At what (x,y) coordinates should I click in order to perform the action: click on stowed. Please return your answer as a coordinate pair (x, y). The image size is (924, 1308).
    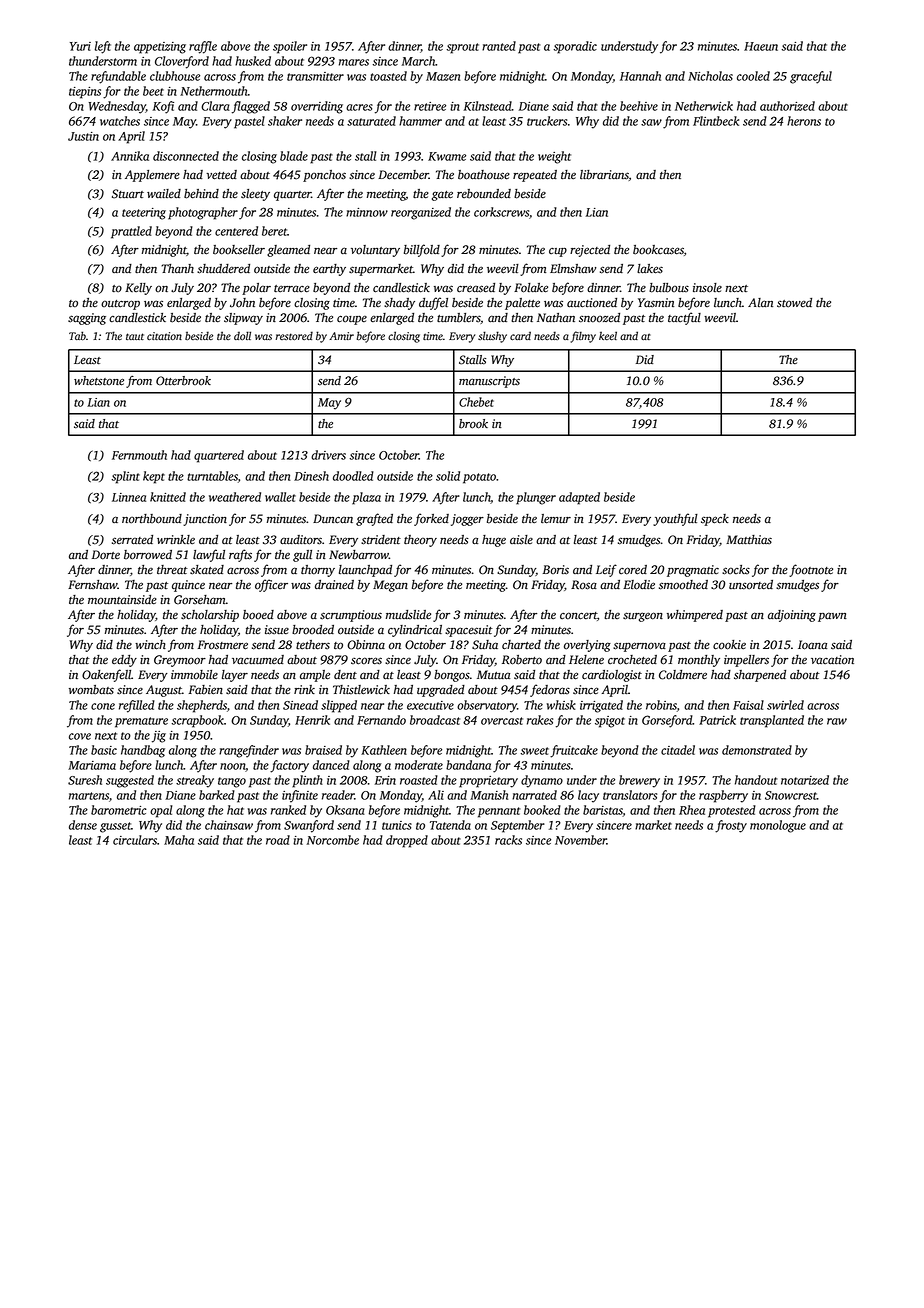
    Looking at the image, I should click on (794, 303).
